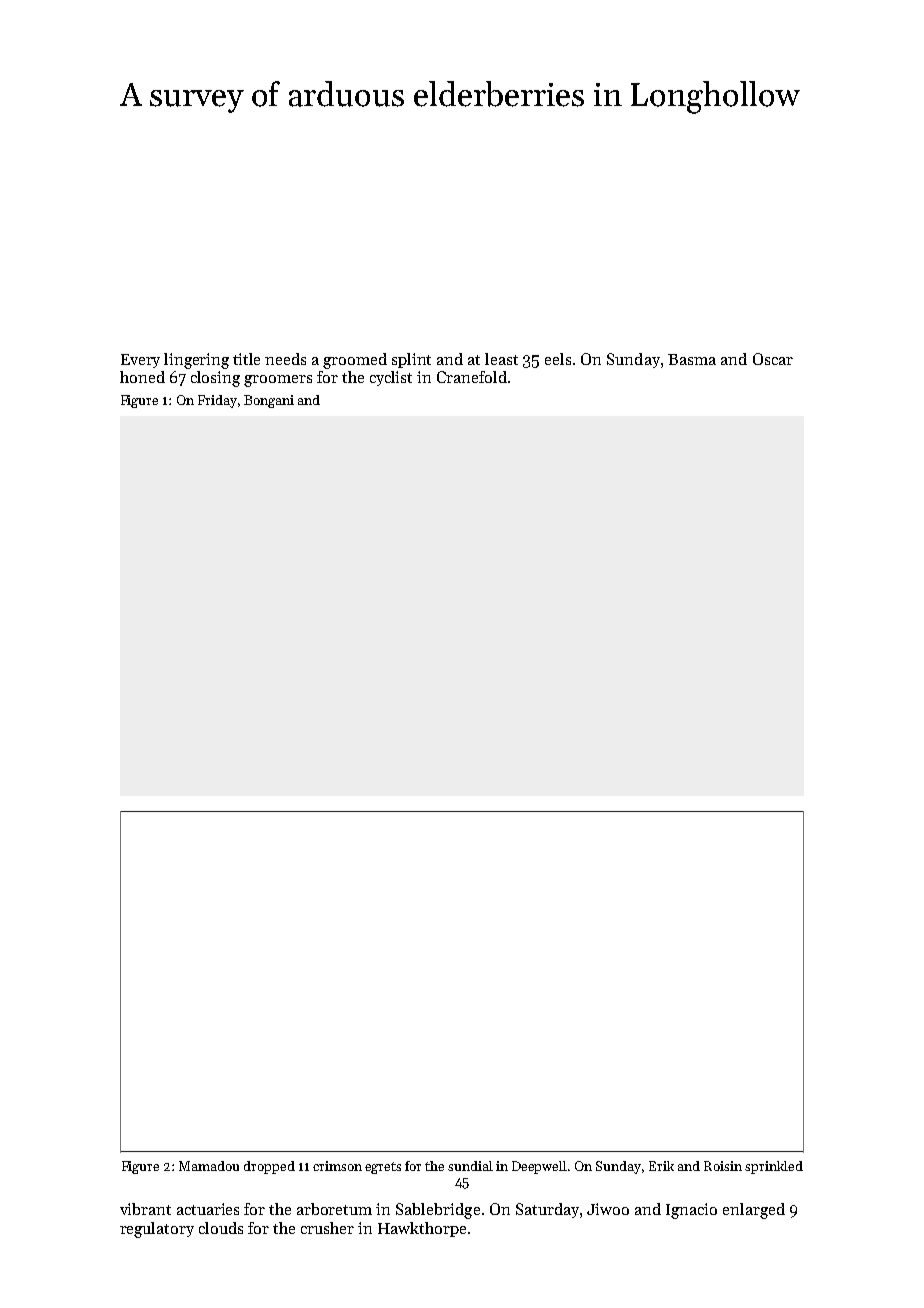 The image size is (924, 1308). Describe the element at coordinates (337, 1166) in the document. I see `crimson` at that location.
